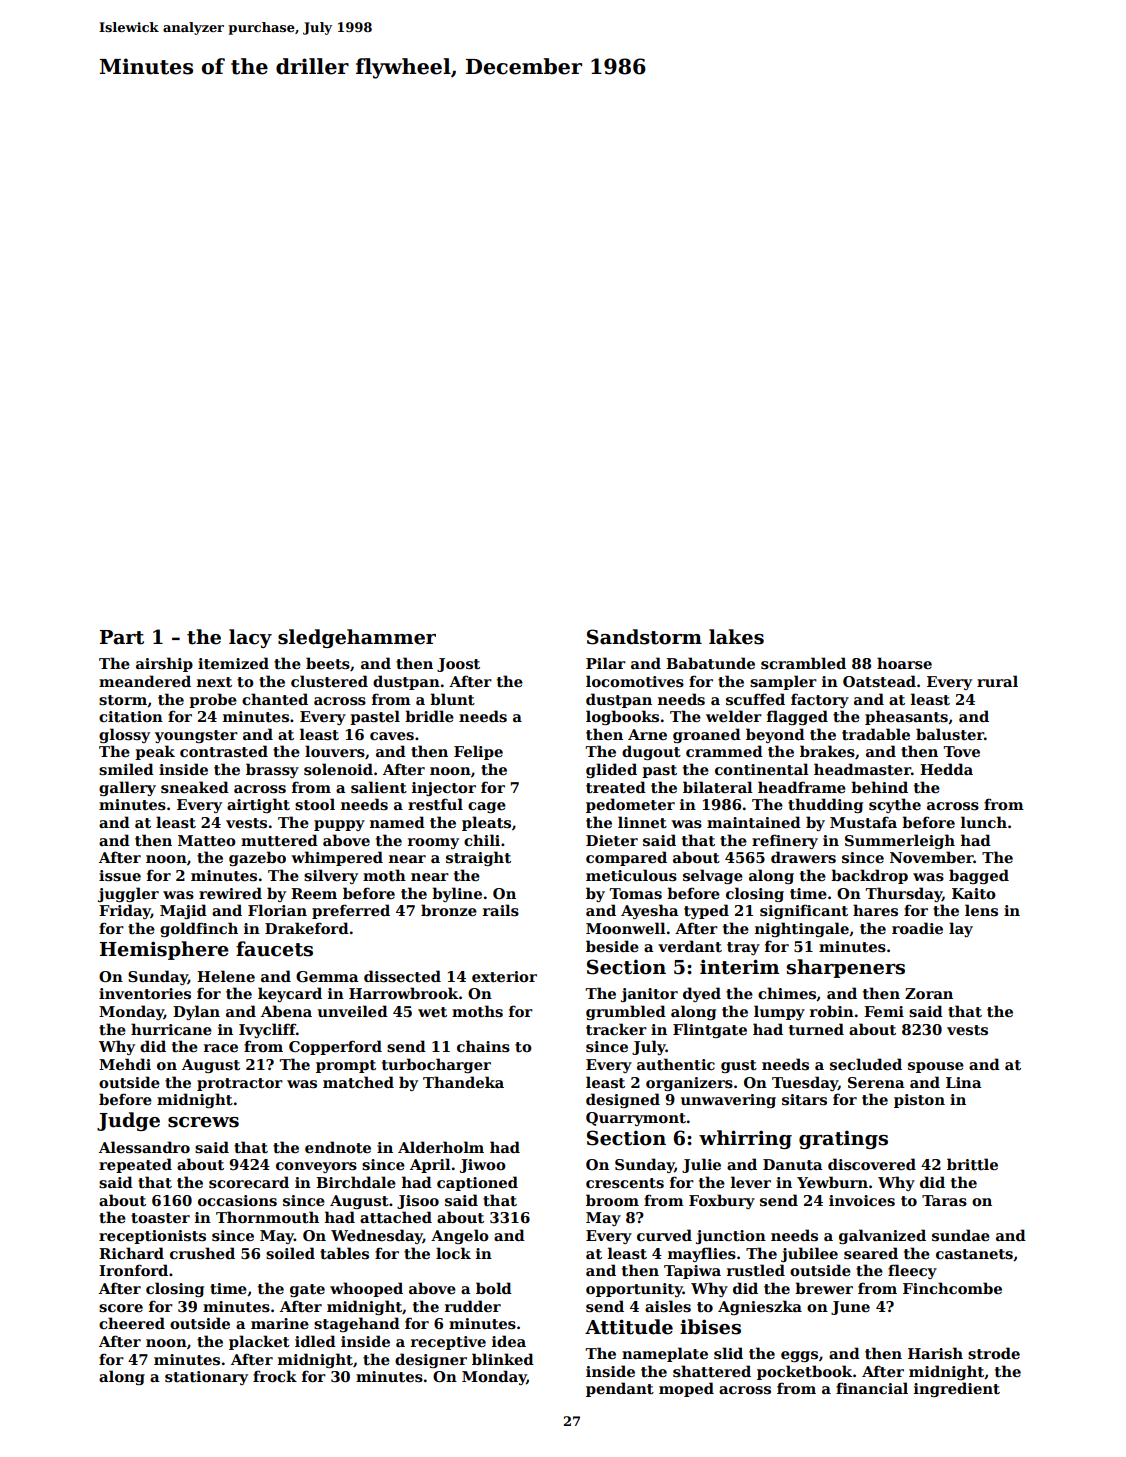 The image size is (1126, 1457). What do you see at coordinates (957, 1389) in the image?
I see `ingredient` at bounding box center [957, 1389].
